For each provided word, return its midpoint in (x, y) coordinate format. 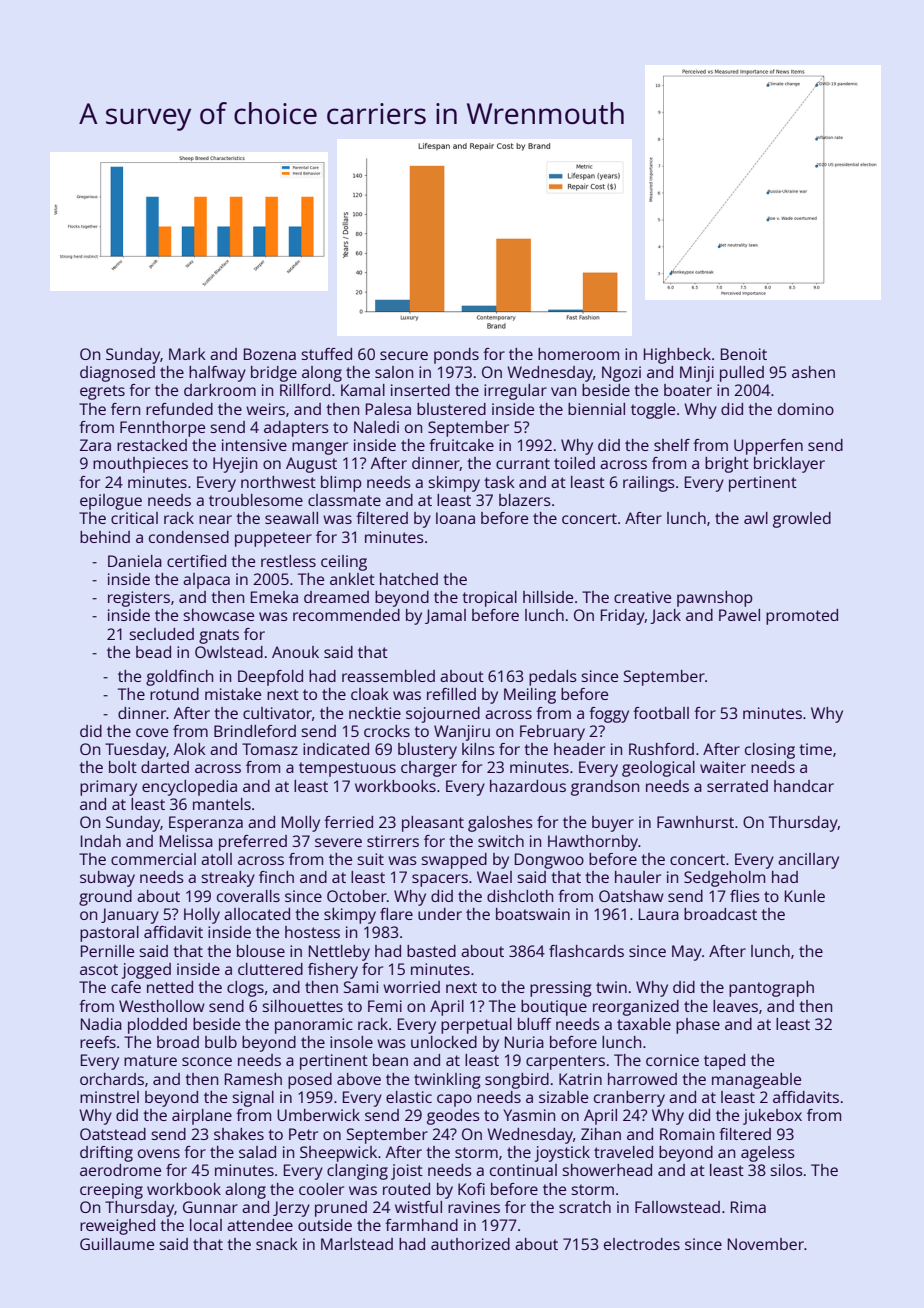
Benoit (744, 354)
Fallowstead (677, 1207)
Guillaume (117, 1244)
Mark (187, 354)
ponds (456, 356)
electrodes (642, 1244)
